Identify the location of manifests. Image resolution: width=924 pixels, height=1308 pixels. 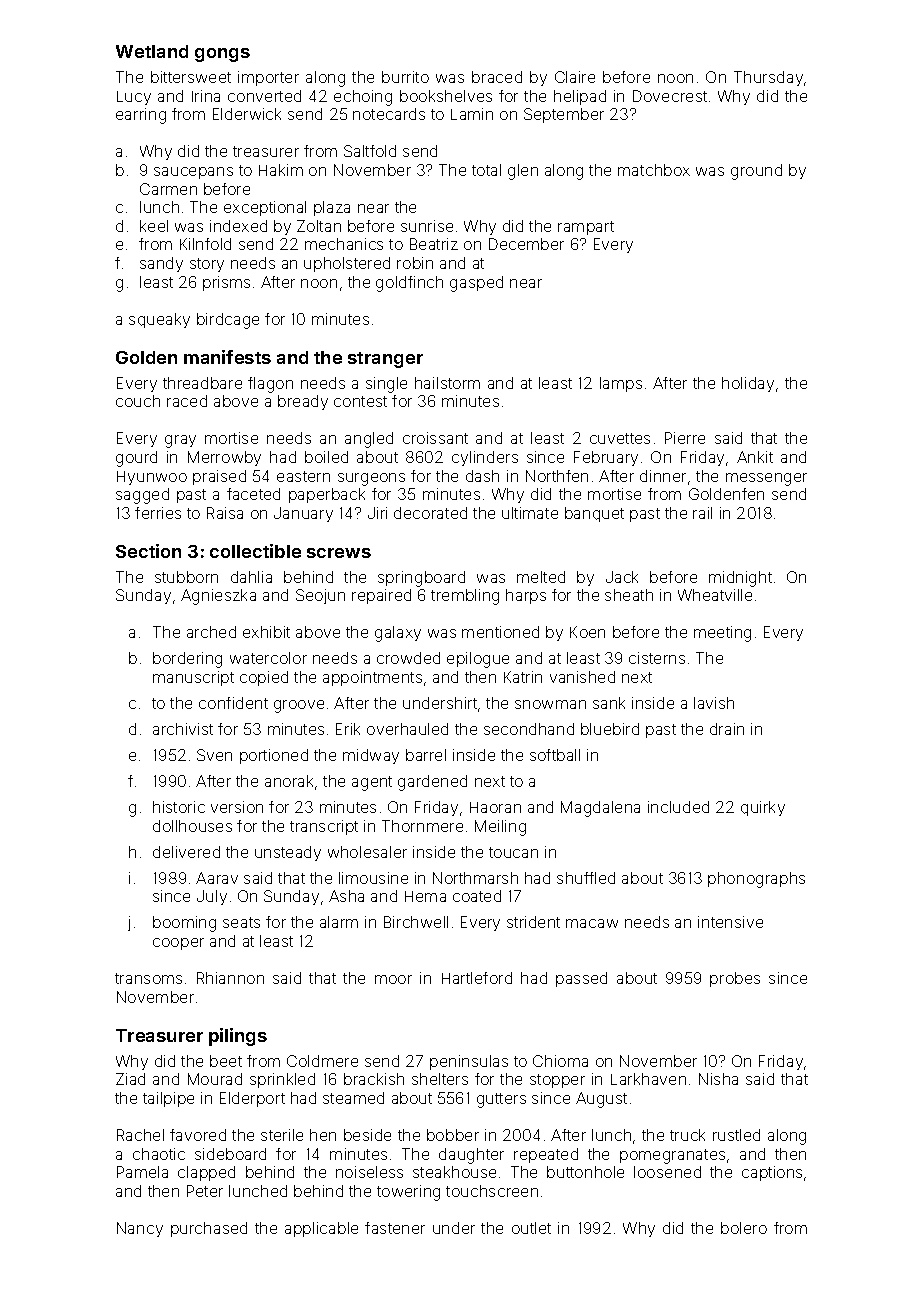
(227, 357).
